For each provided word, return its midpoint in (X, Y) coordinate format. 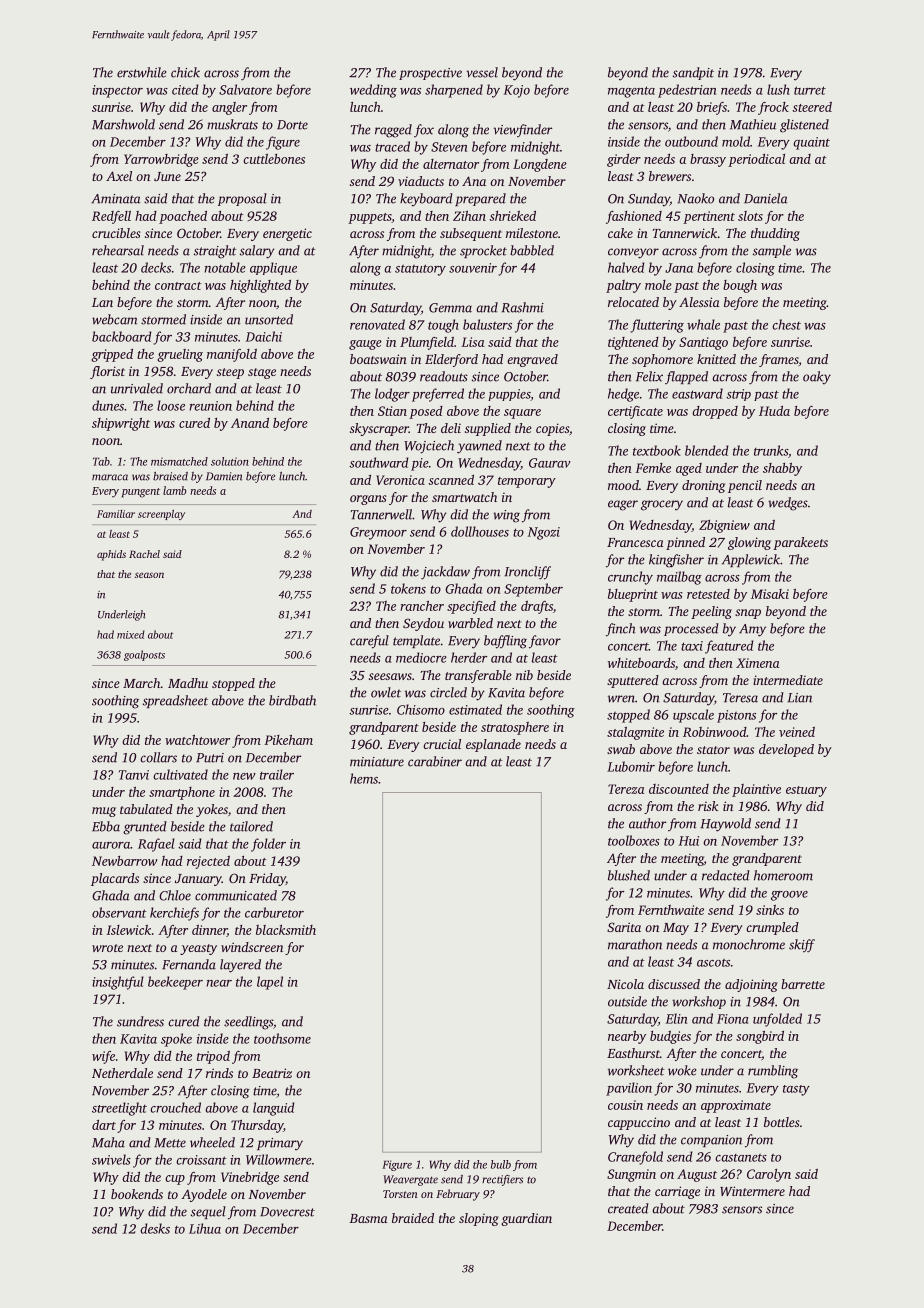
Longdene (540, 165)
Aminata (116, 199)
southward (379, 462)
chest (786, 324)
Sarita (624, 927)
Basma (368, 1218)
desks (155, 1228)
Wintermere (752, 1191)
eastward (697, 393)
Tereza (626, 789)
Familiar (116, 514)
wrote (107, 948)
